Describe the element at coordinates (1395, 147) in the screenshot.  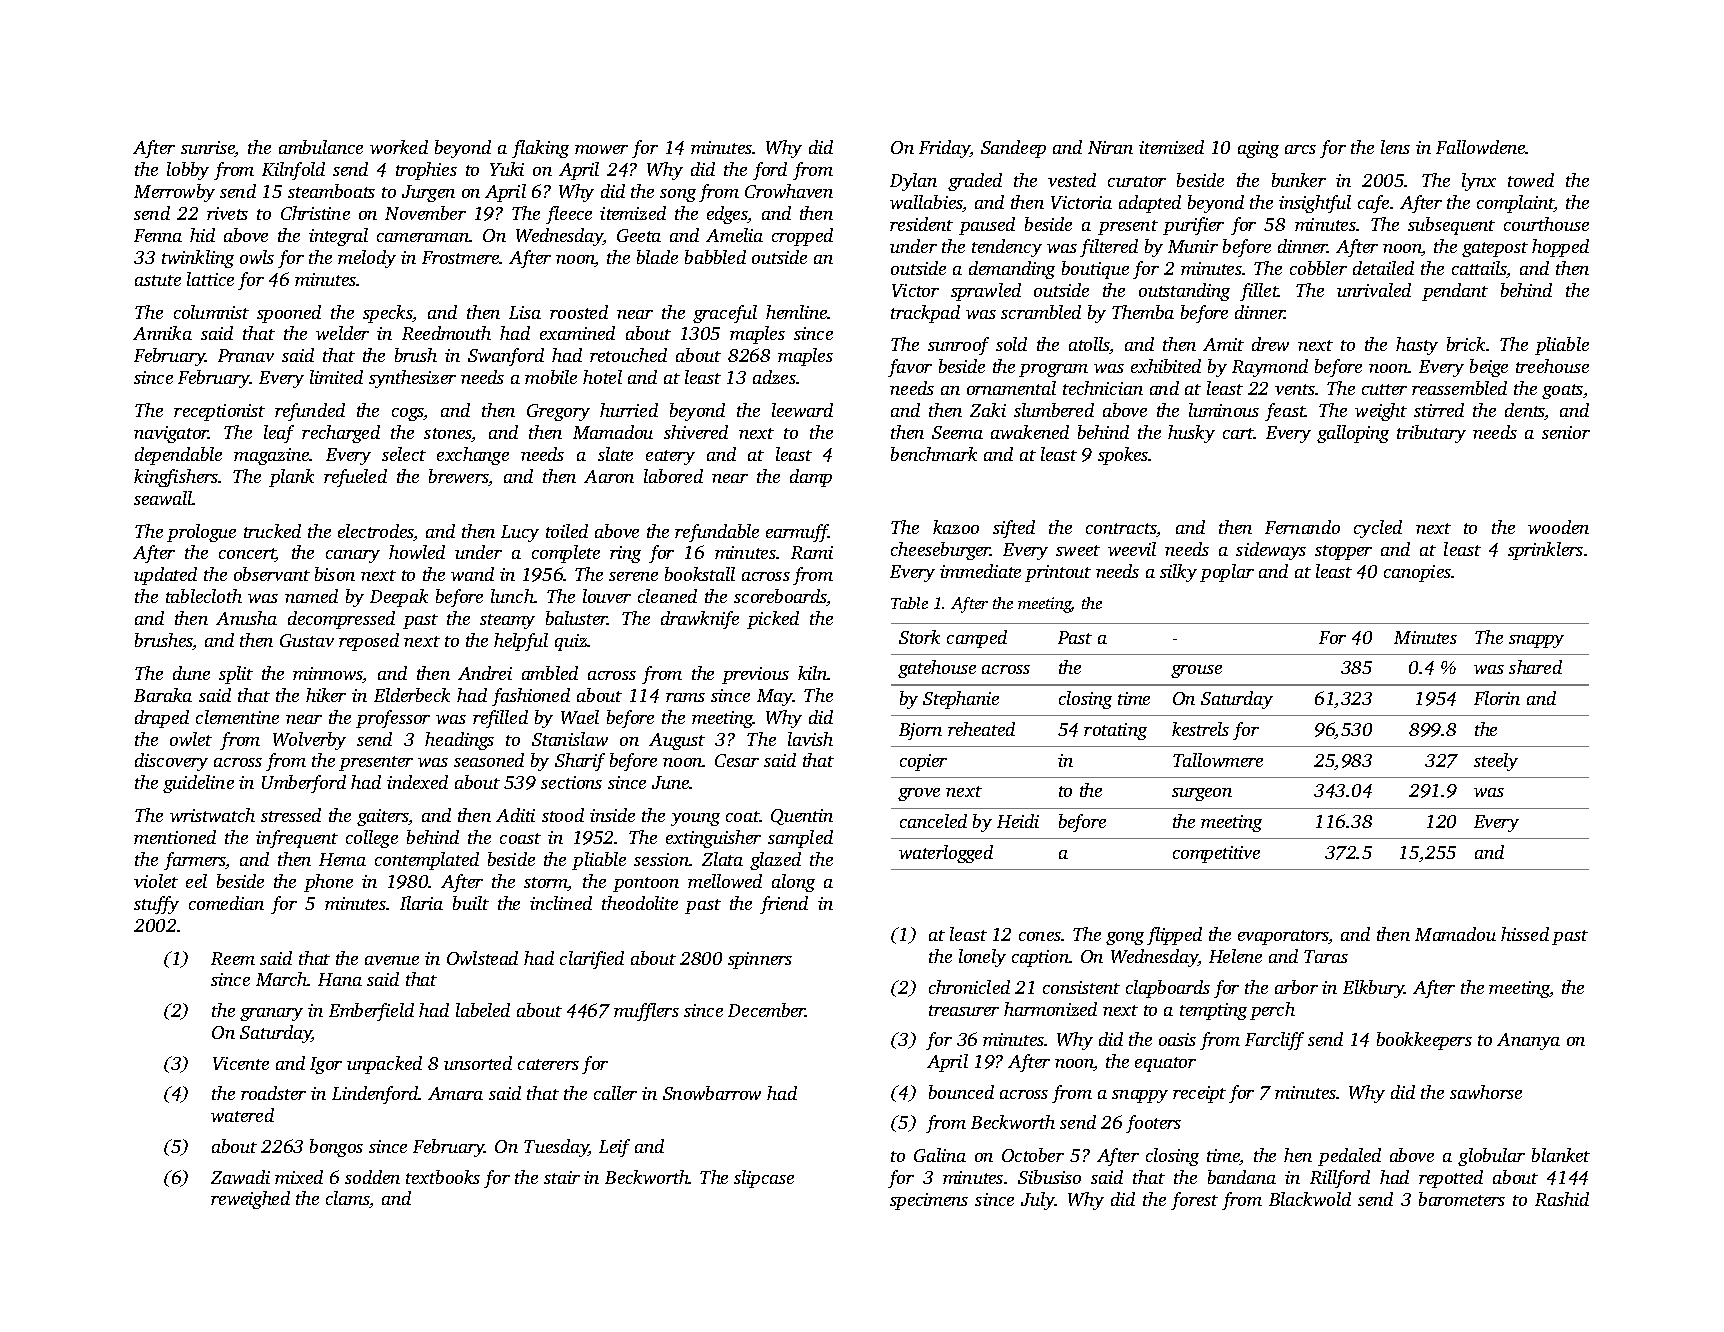
I see `lens` at that location.
